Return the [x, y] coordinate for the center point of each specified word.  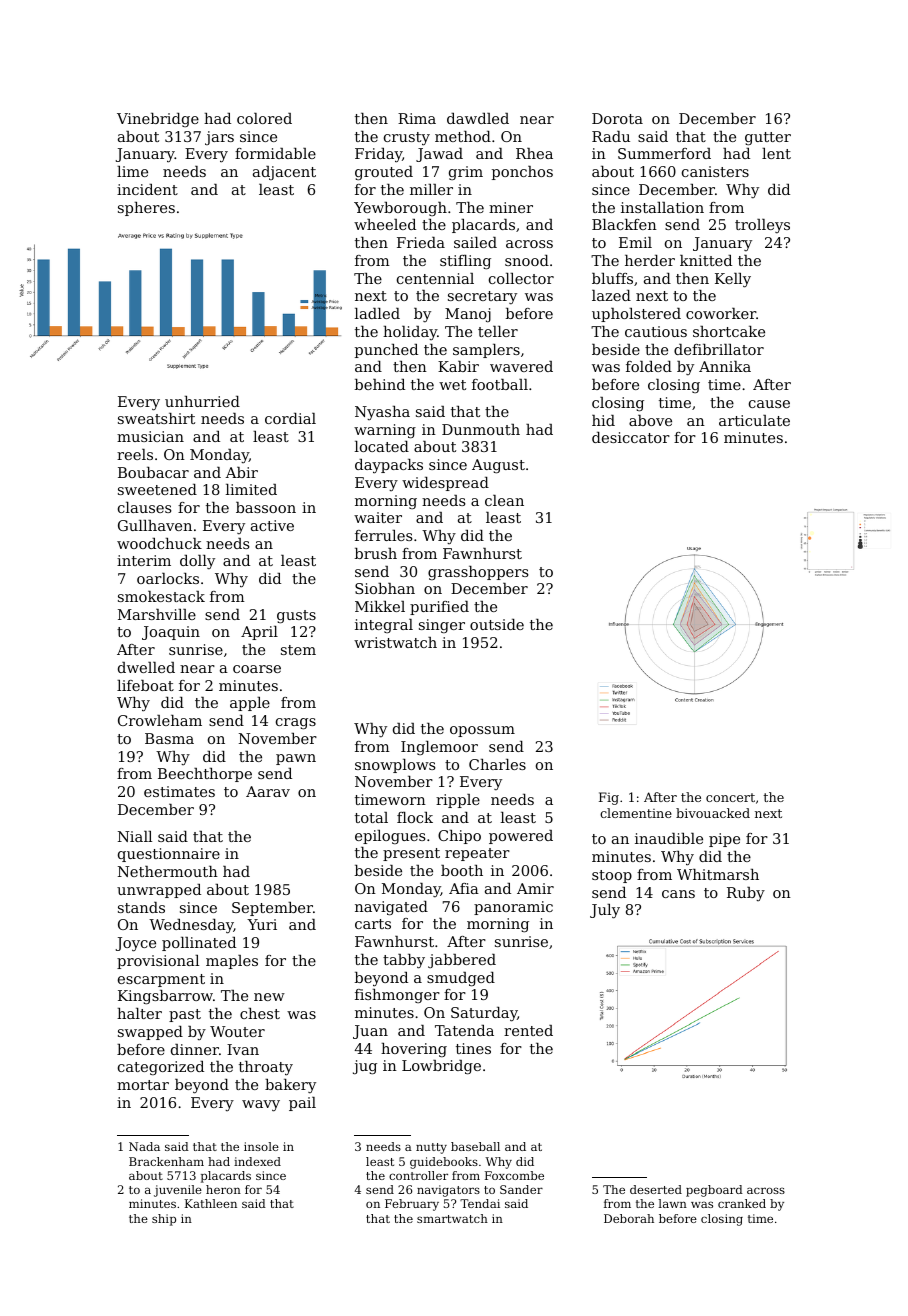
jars [219, 138]
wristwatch [395, 642]
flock [415, 817]
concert [730, 797]
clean [504, 500]
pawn [296, 759]
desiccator [631, 437]
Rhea [534, 153]
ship [164, 1220]
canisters [715, 171]
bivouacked [713, 813]
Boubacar [153, 472]
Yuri [262, 924]
